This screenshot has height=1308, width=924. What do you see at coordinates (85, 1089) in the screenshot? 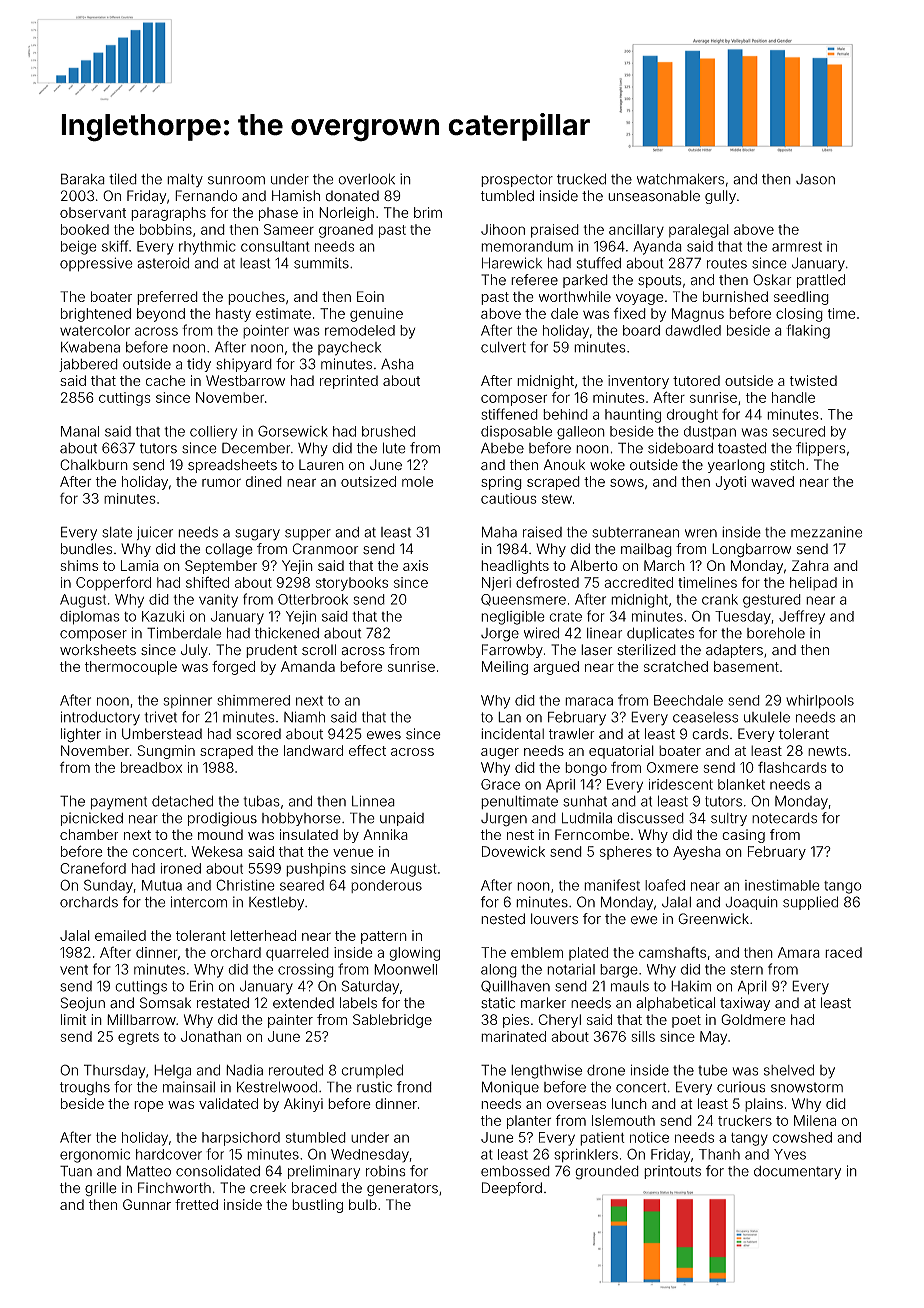
I see `troughs` at bounding box center [85, 1089].
